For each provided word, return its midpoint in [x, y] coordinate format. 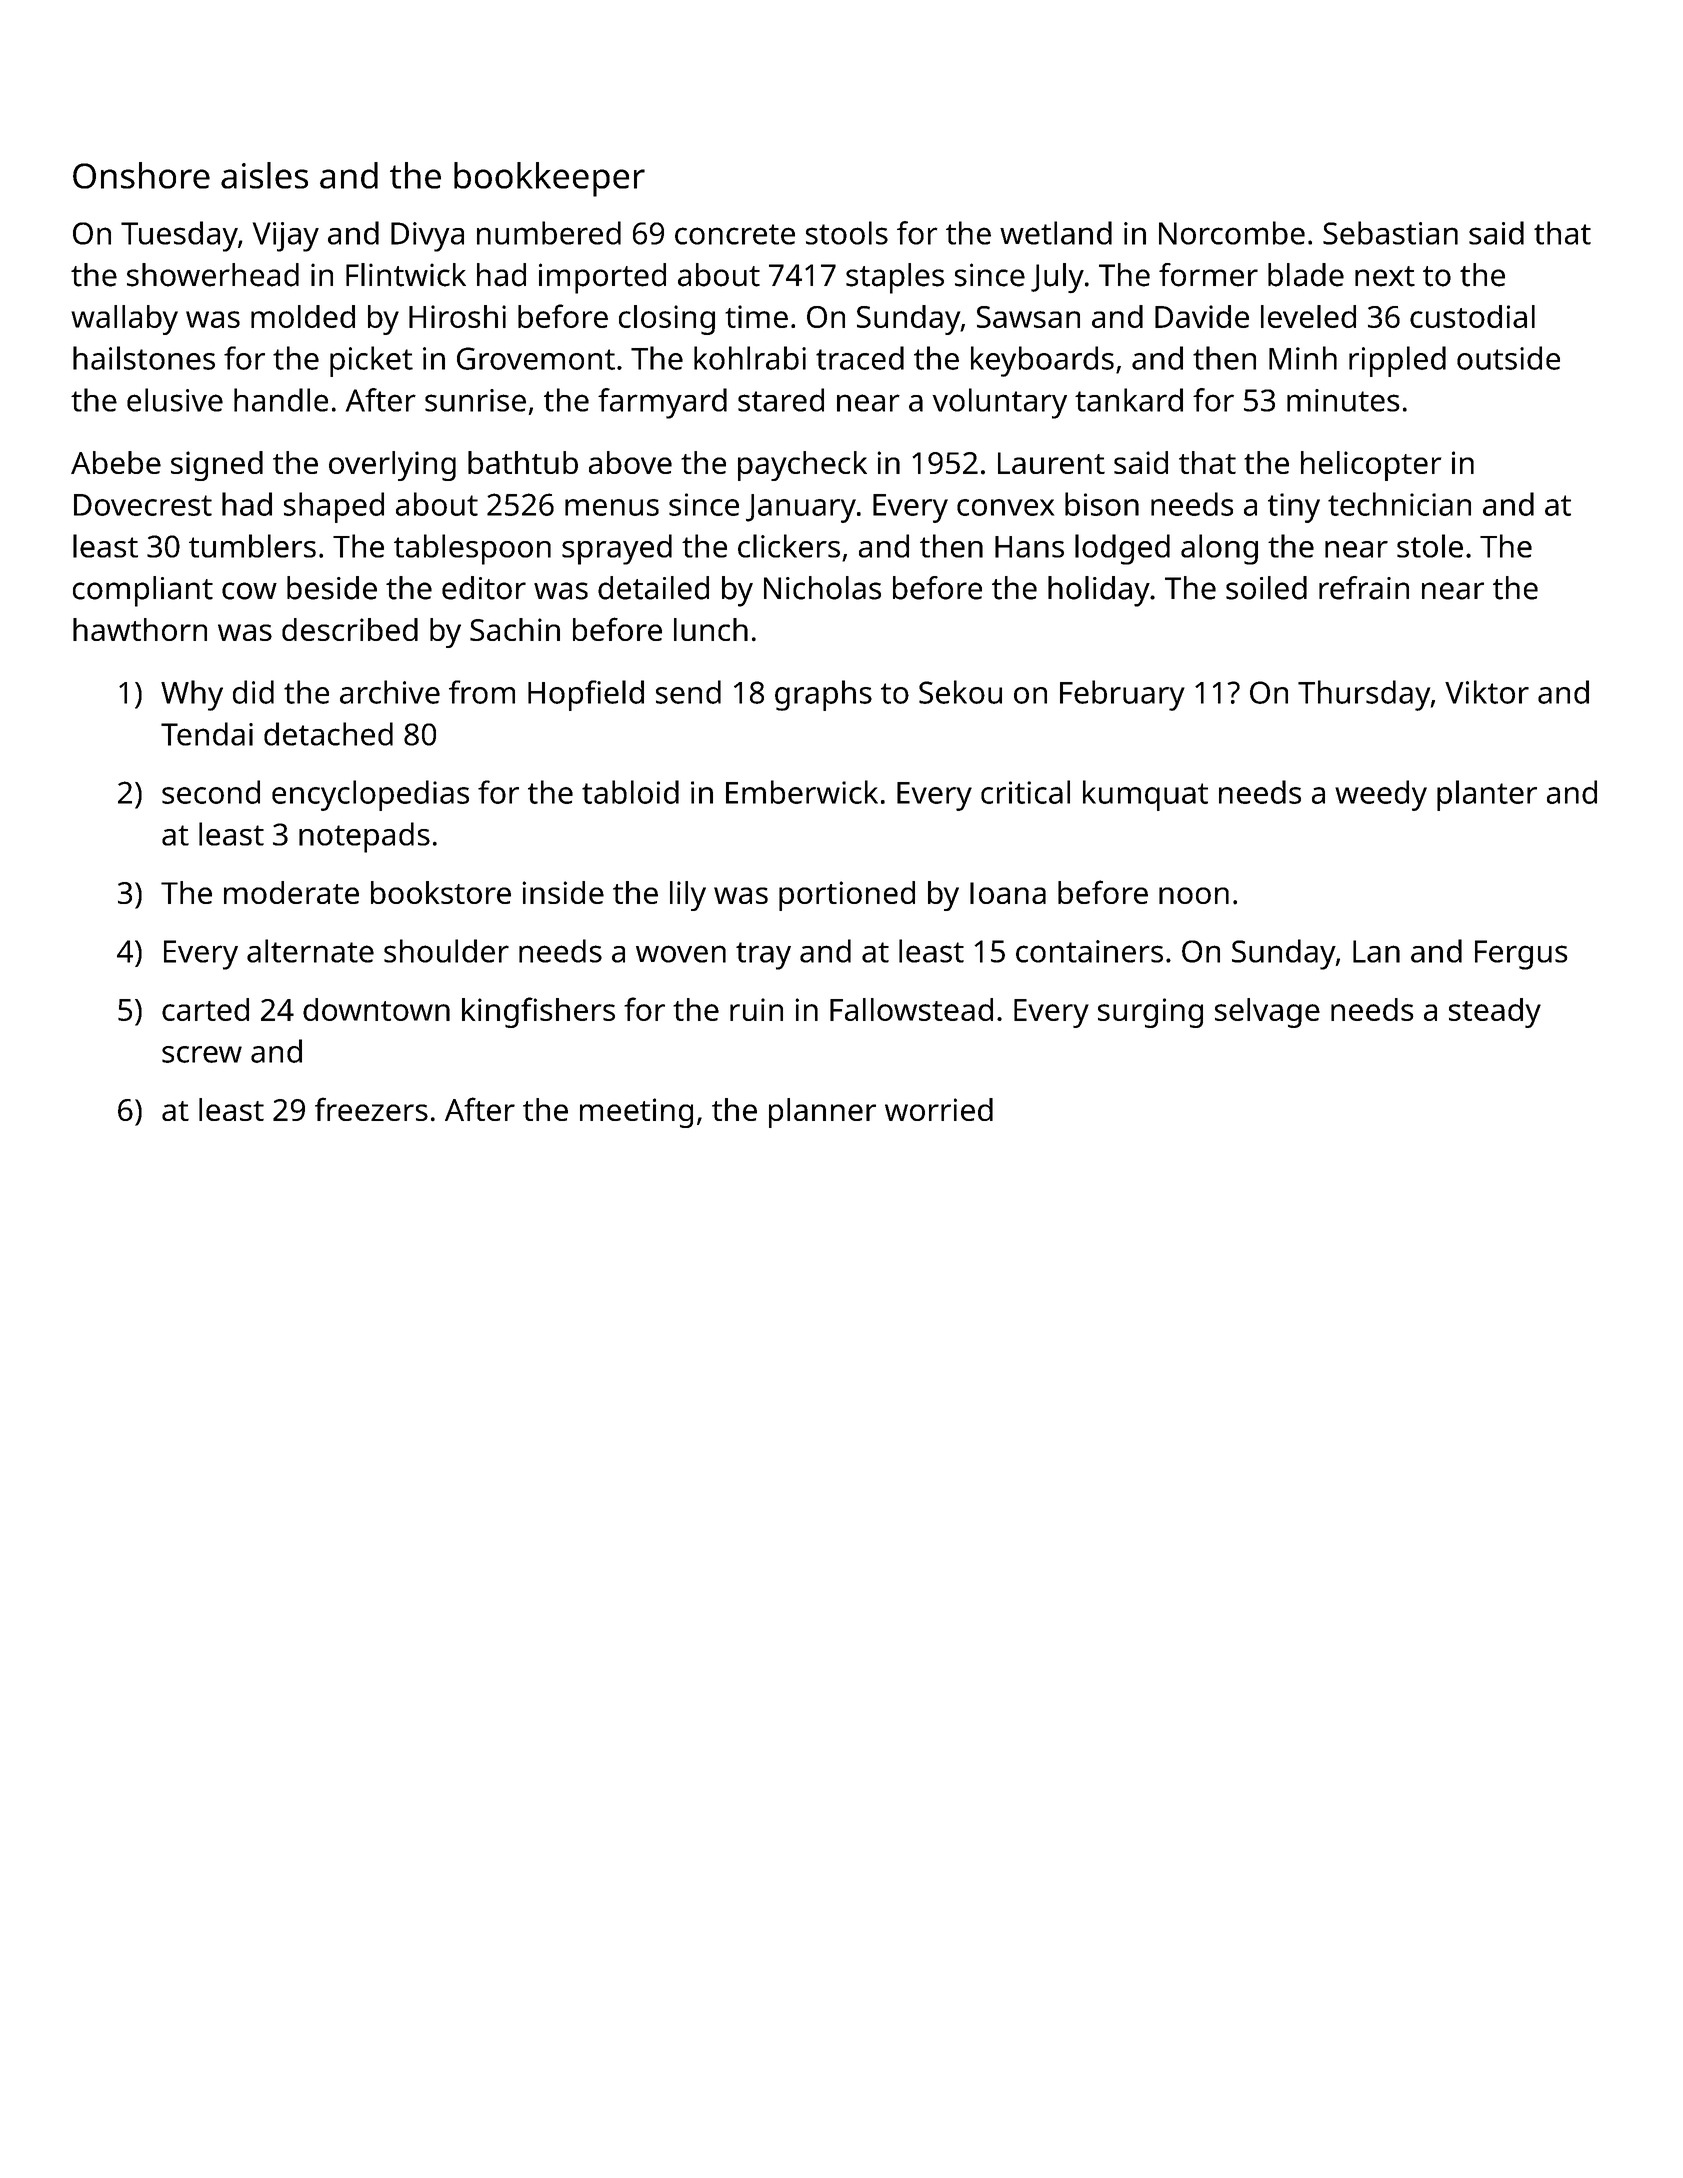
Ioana [1008, 893]
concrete [735, 234]
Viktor [1487, 692]
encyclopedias [370, 795]
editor [484, 588]
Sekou [960, 692]
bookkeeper [549, 179]
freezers [371, 1109]
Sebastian [1390, 233]
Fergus [1521, 955]
